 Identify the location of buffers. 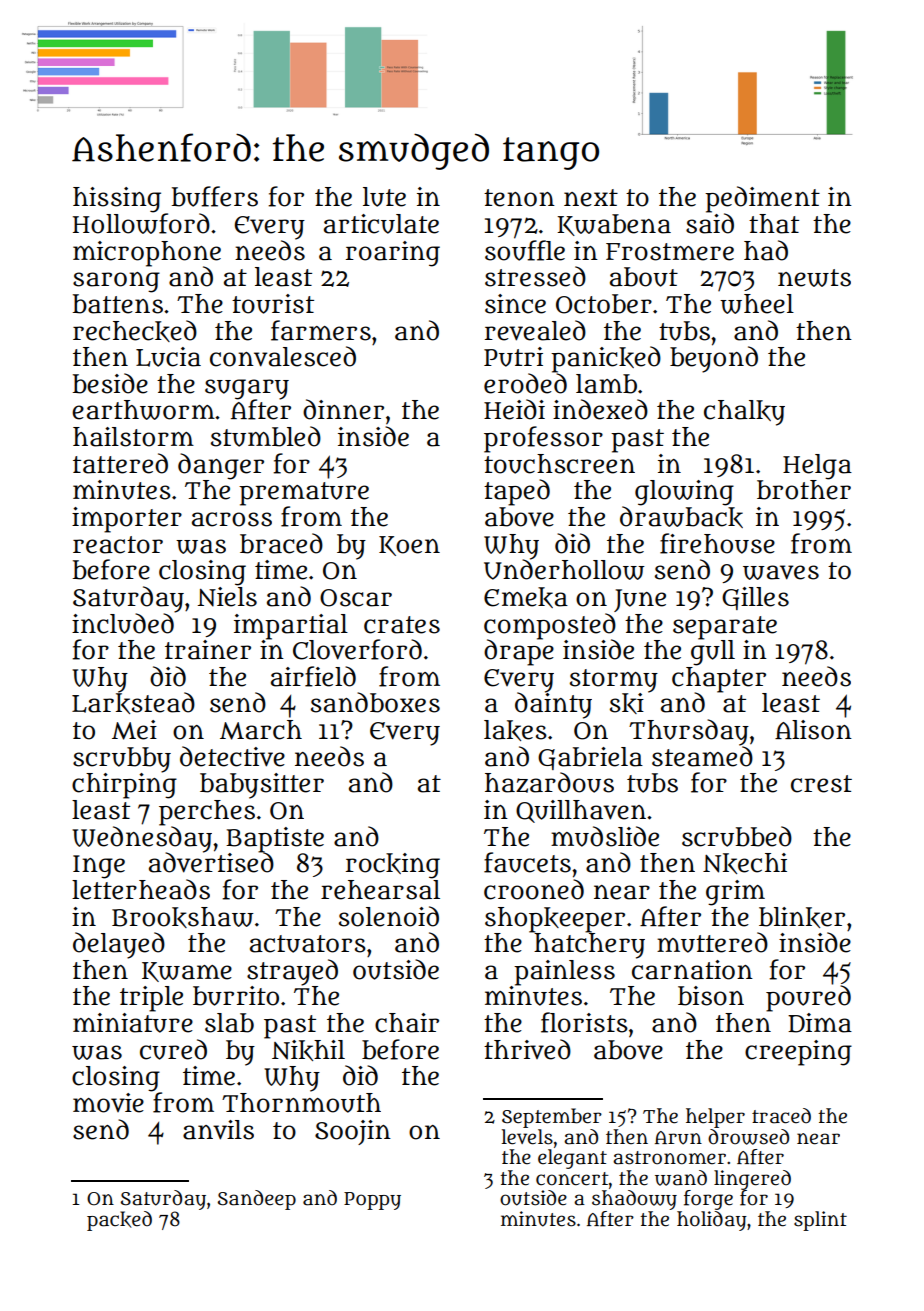
(215, 196).
